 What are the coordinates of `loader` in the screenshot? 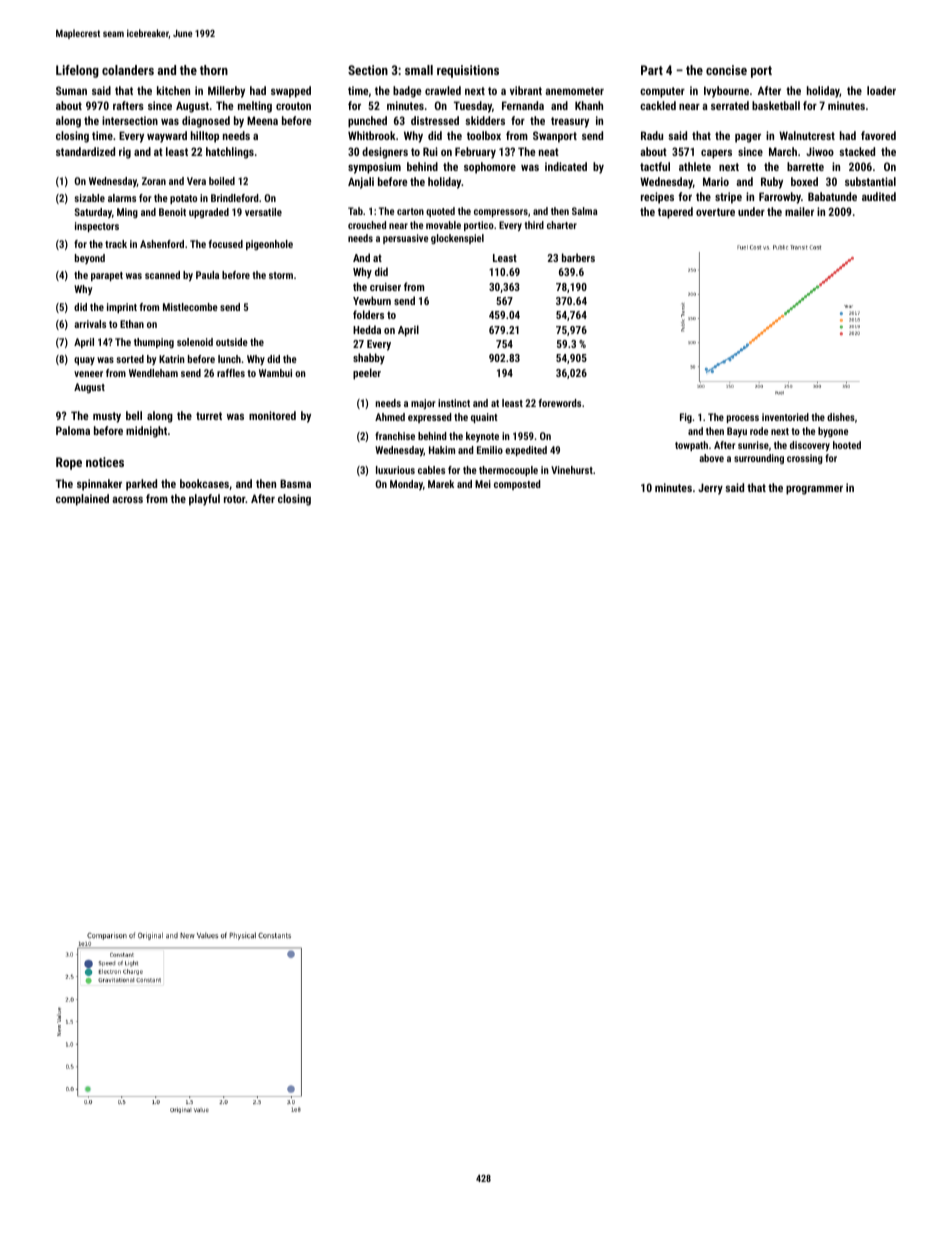 It's located at (881, 90).
